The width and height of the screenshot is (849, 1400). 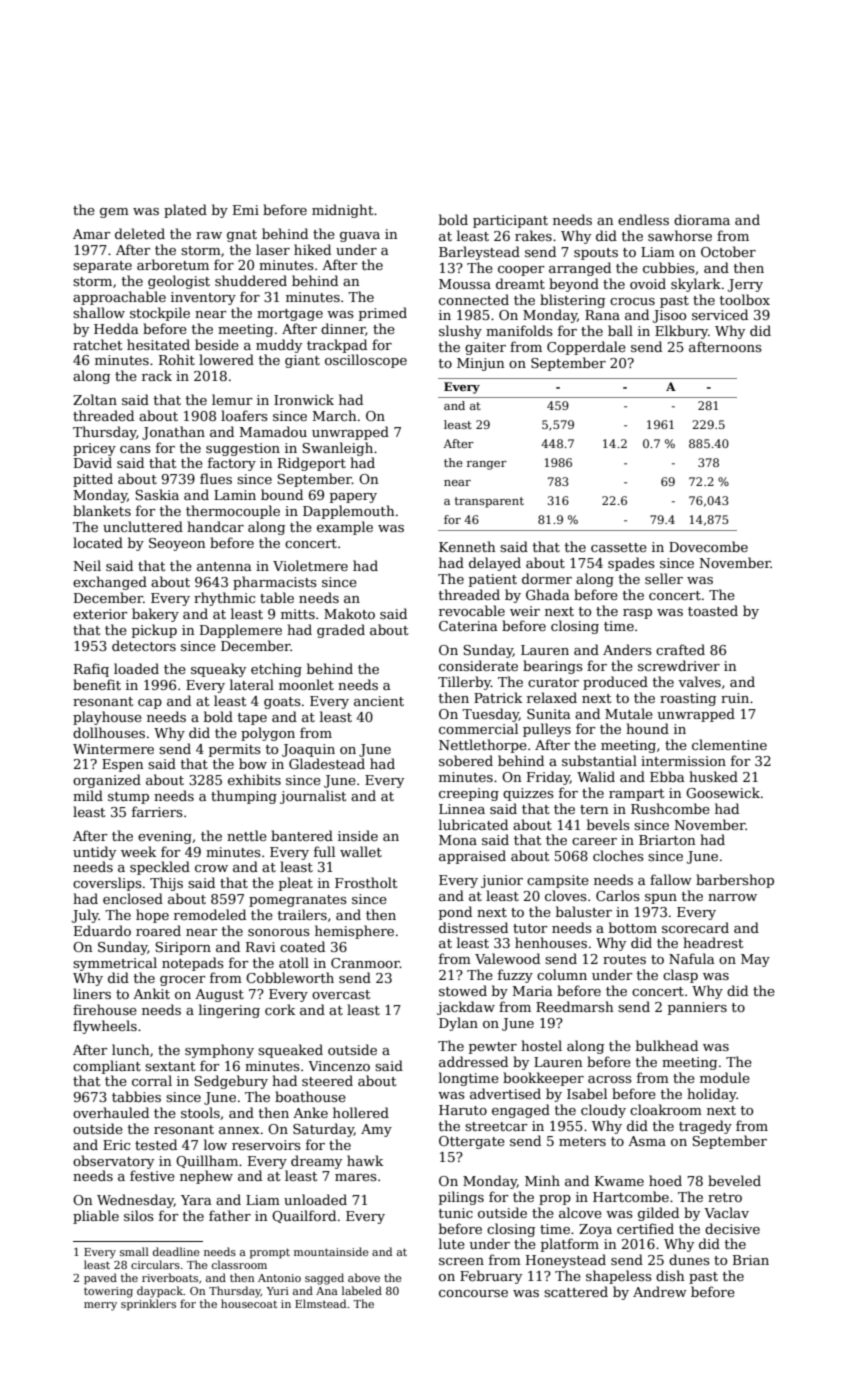 What do you see at coordinates (93, 480) in the screenshot?
I see `pitted` at bounding box center [93, 480].
